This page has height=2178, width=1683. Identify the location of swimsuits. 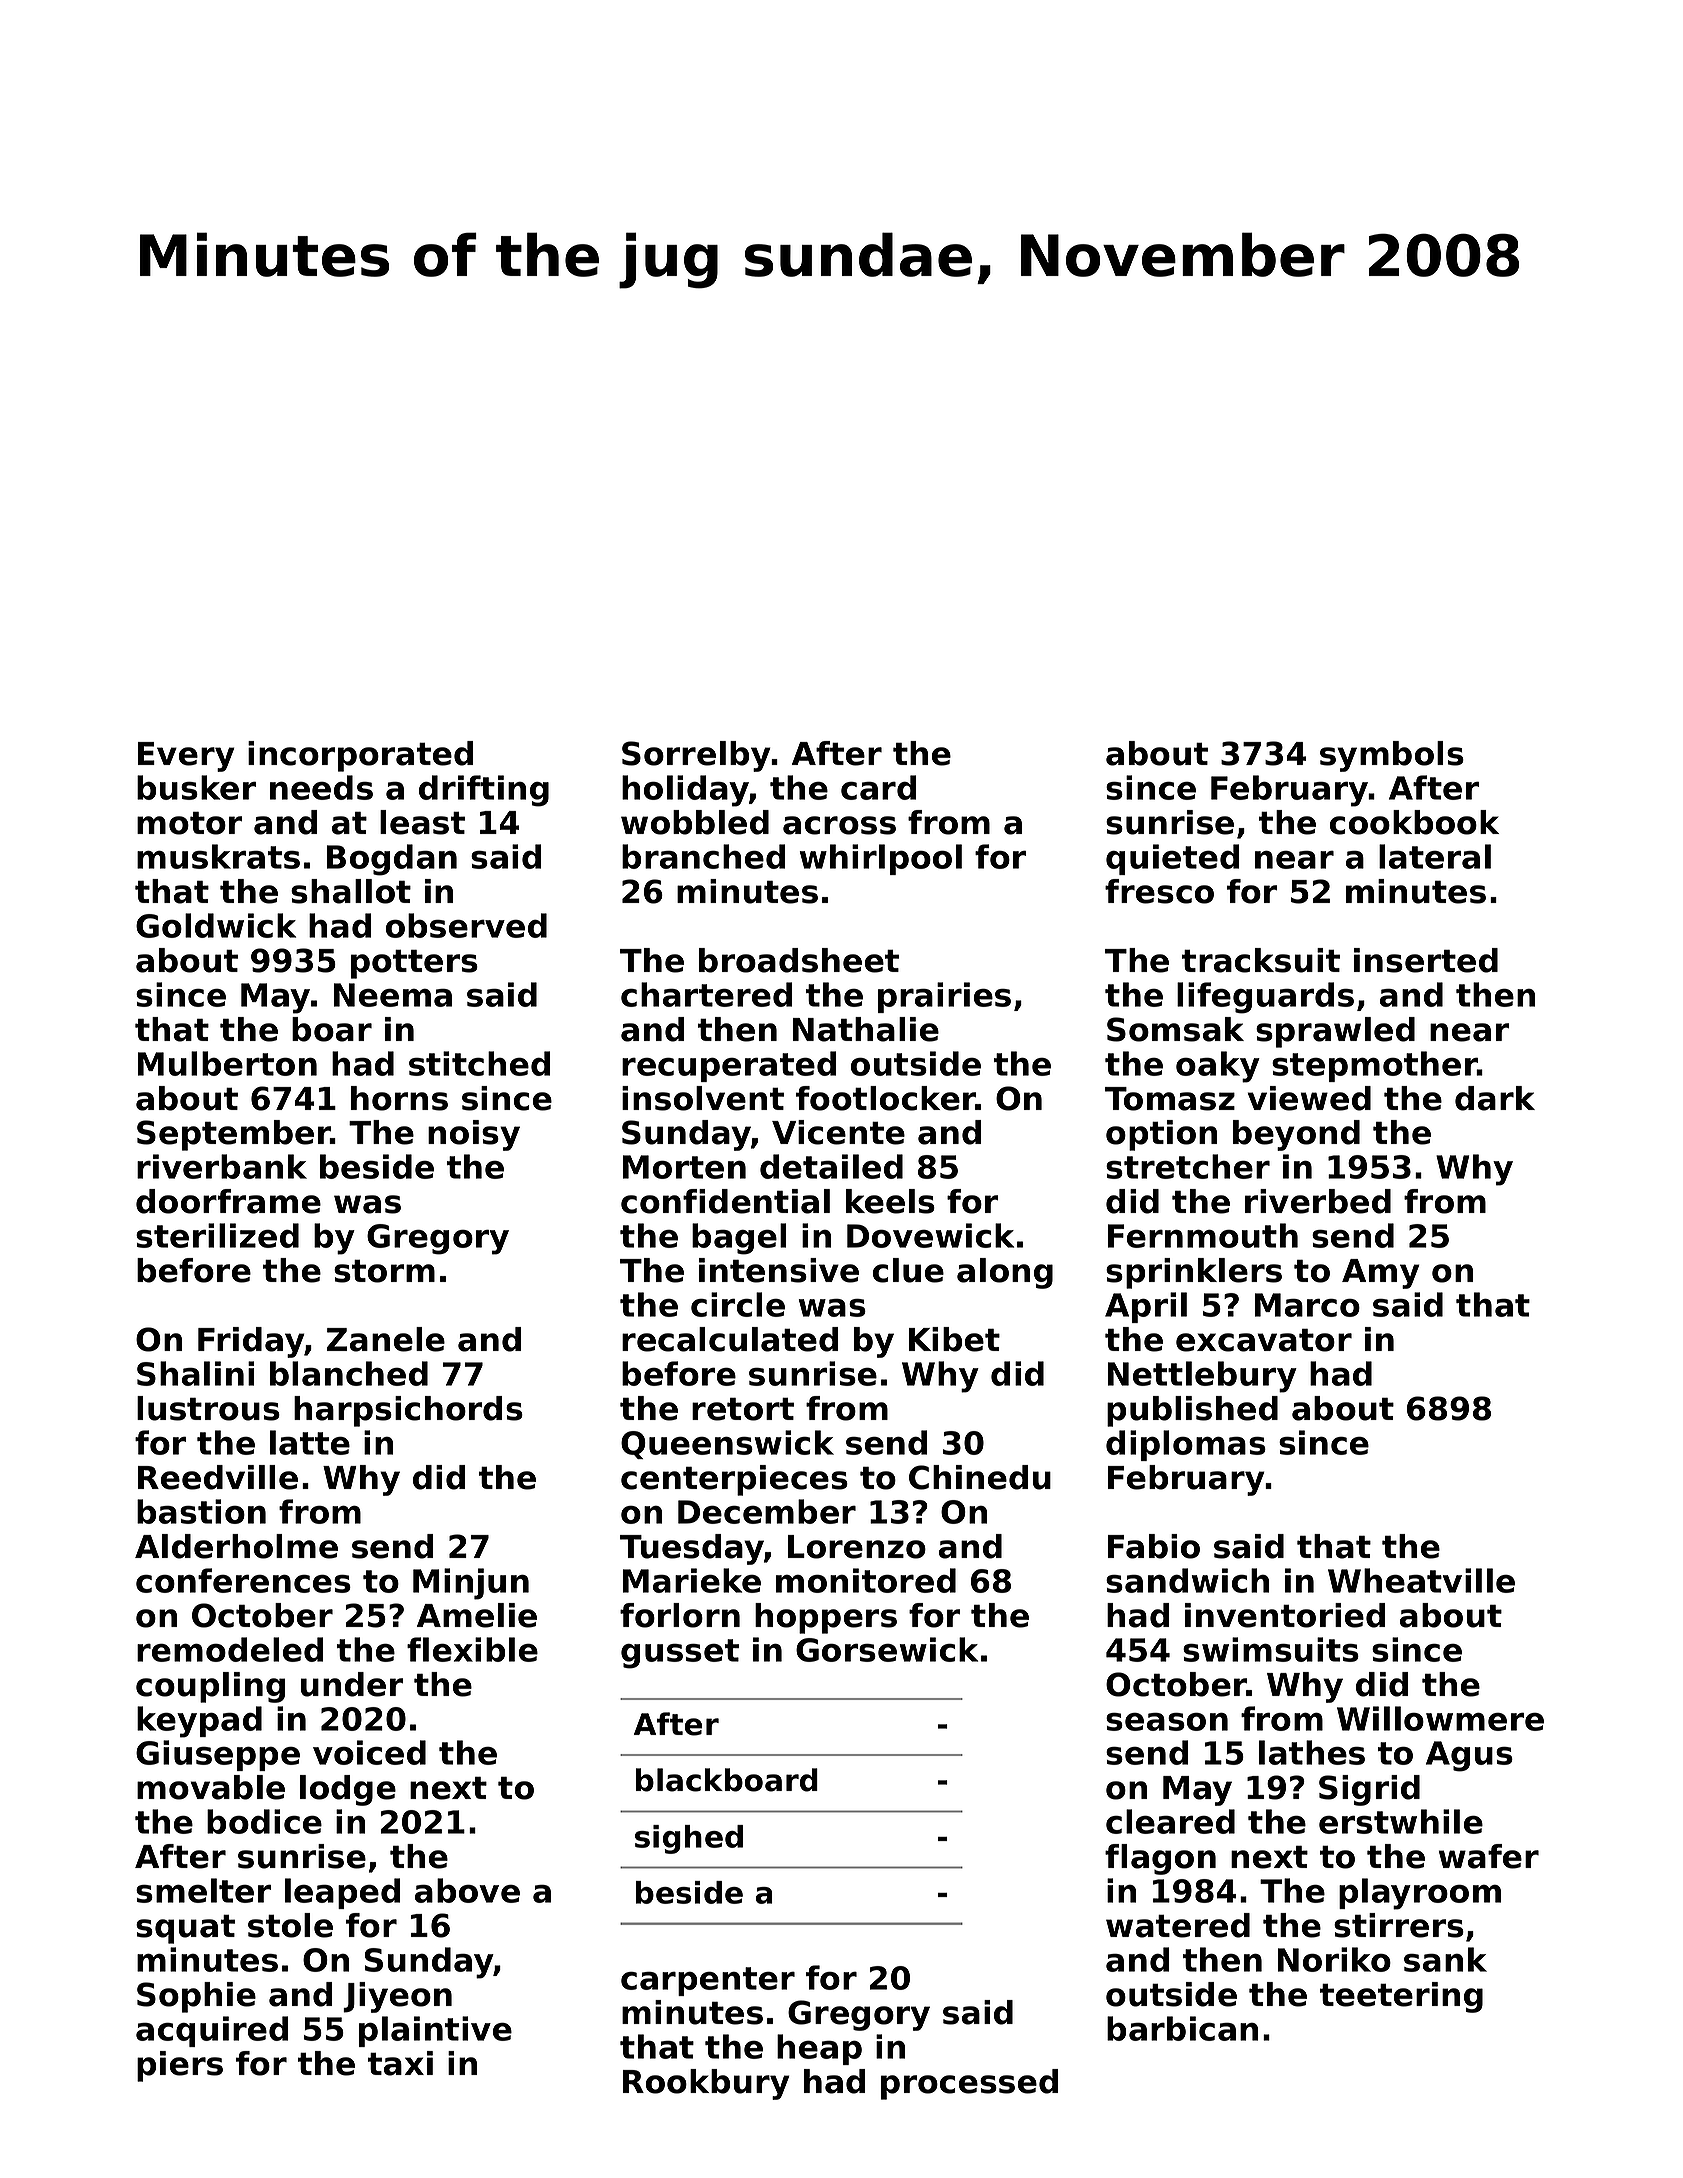
(1271, 1649).
